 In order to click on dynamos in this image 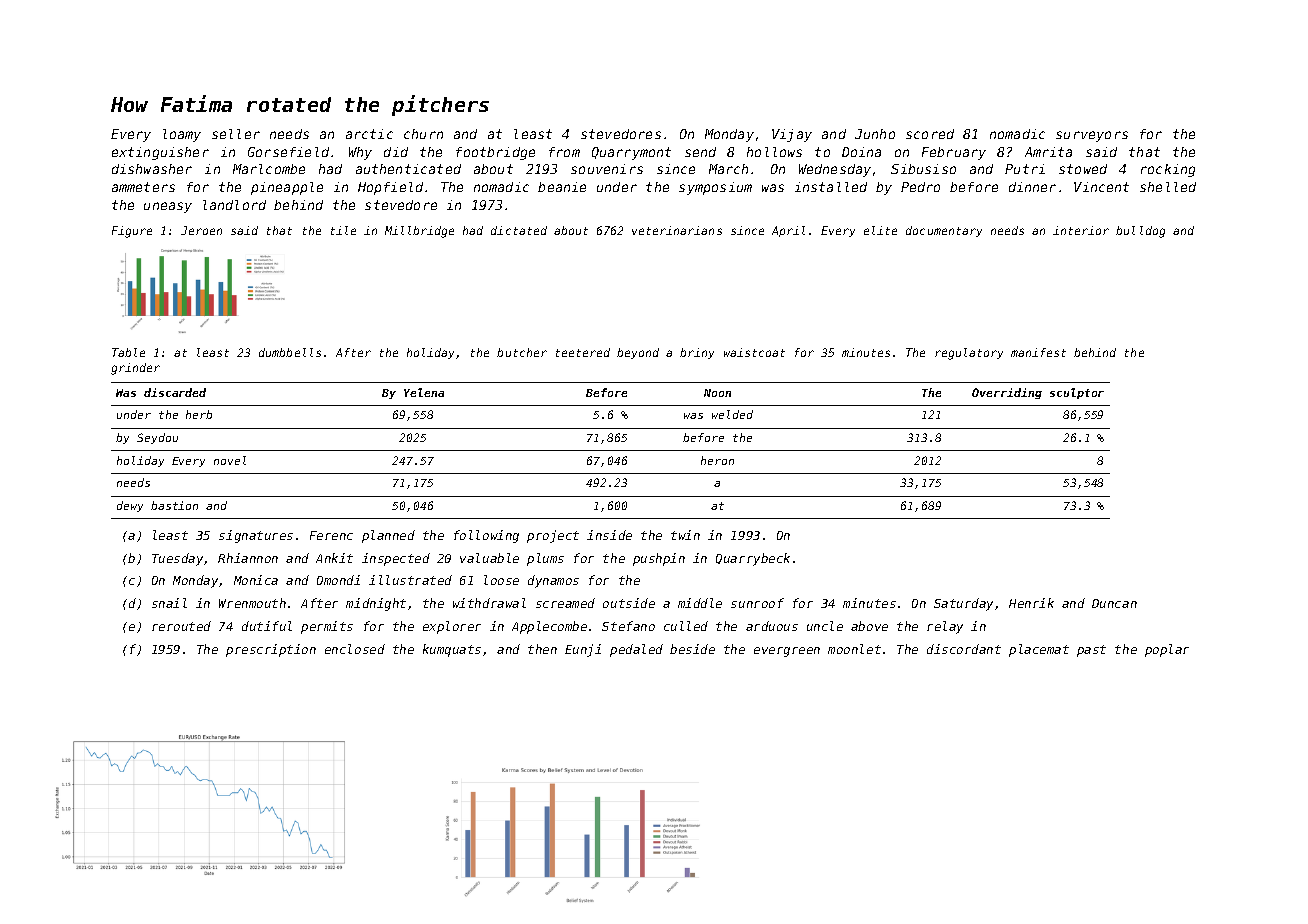, I will do `click(553, 581)`.
